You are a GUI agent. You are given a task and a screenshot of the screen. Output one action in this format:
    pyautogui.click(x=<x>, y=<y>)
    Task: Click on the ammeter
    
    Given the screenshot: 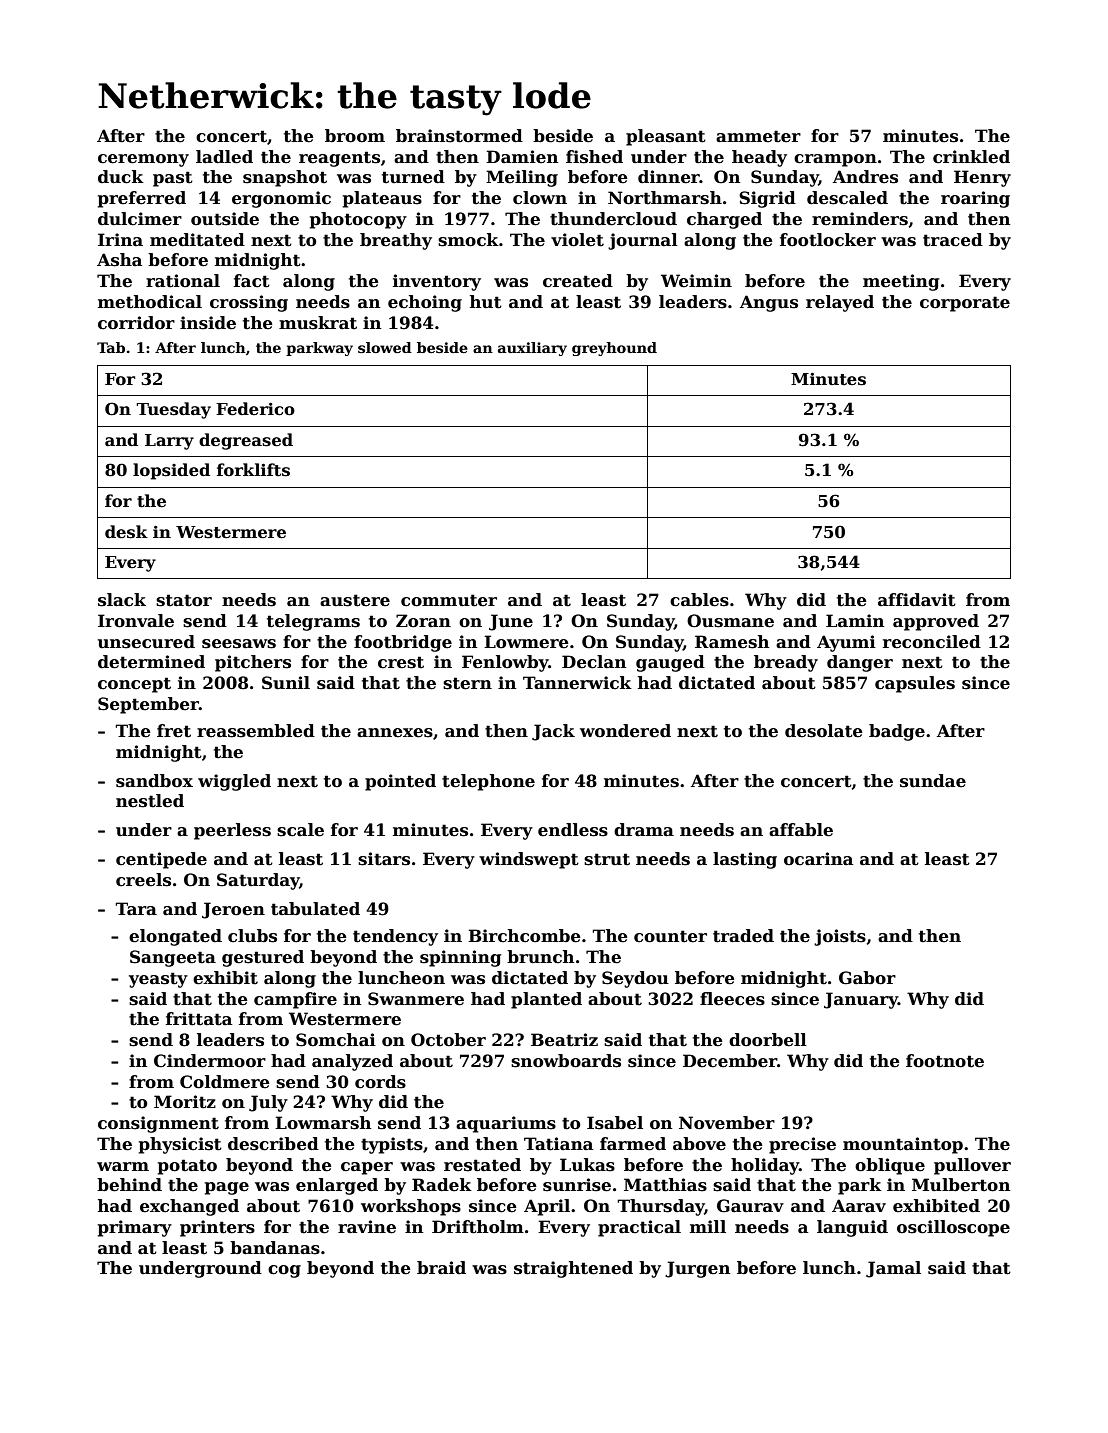 What is the action you would take?
    pyautogui.click(x=758, y=136)
